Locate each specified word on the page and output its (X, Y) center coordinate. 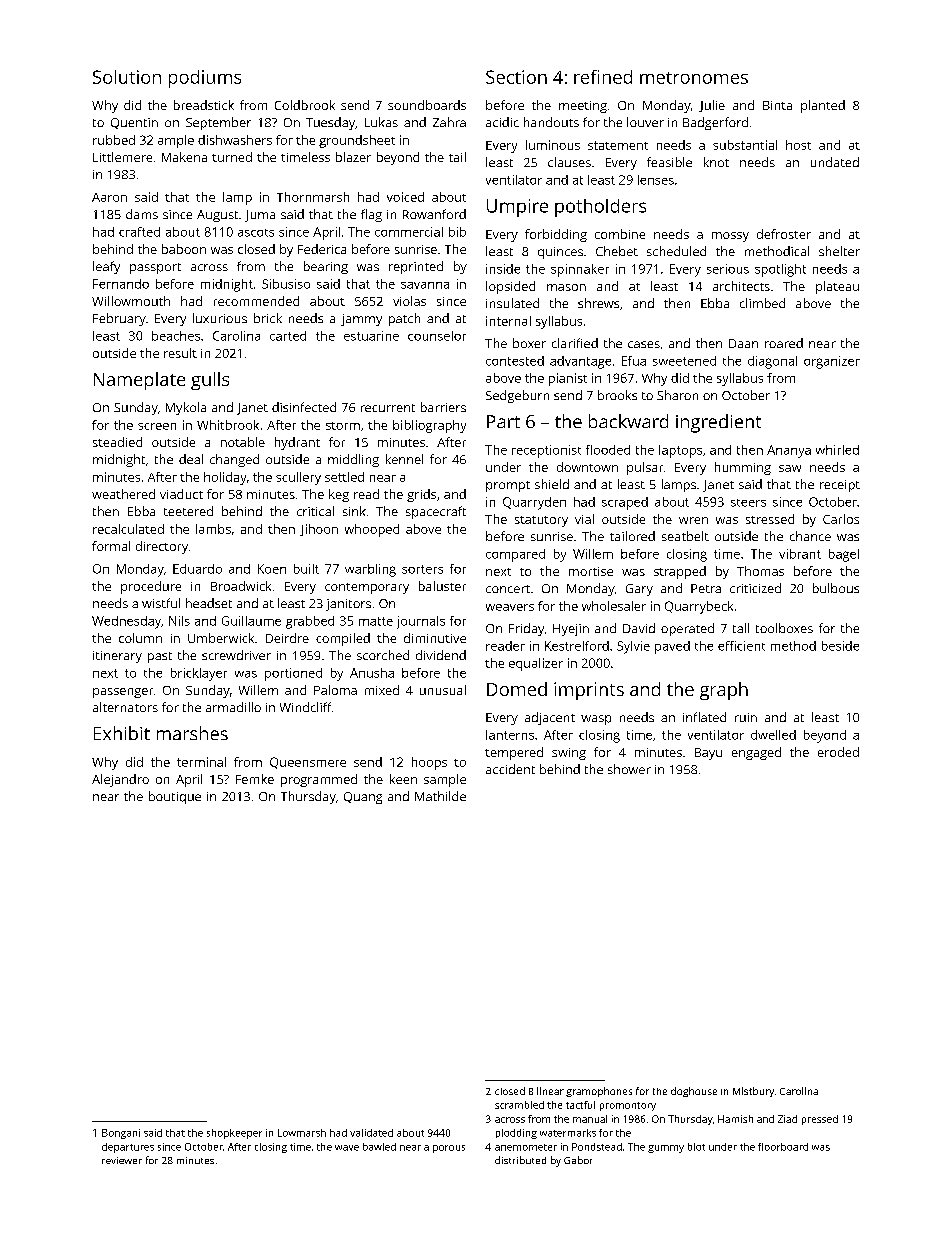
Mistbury (753, 1092)
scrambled (519, 1105)
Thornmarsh (313, 197)
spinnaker (580, 270)
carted (288, 336)
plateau (837, 287)
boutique (175, 797)
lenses (656, 180)
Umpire (517, 208)
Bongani (121, 1134)
